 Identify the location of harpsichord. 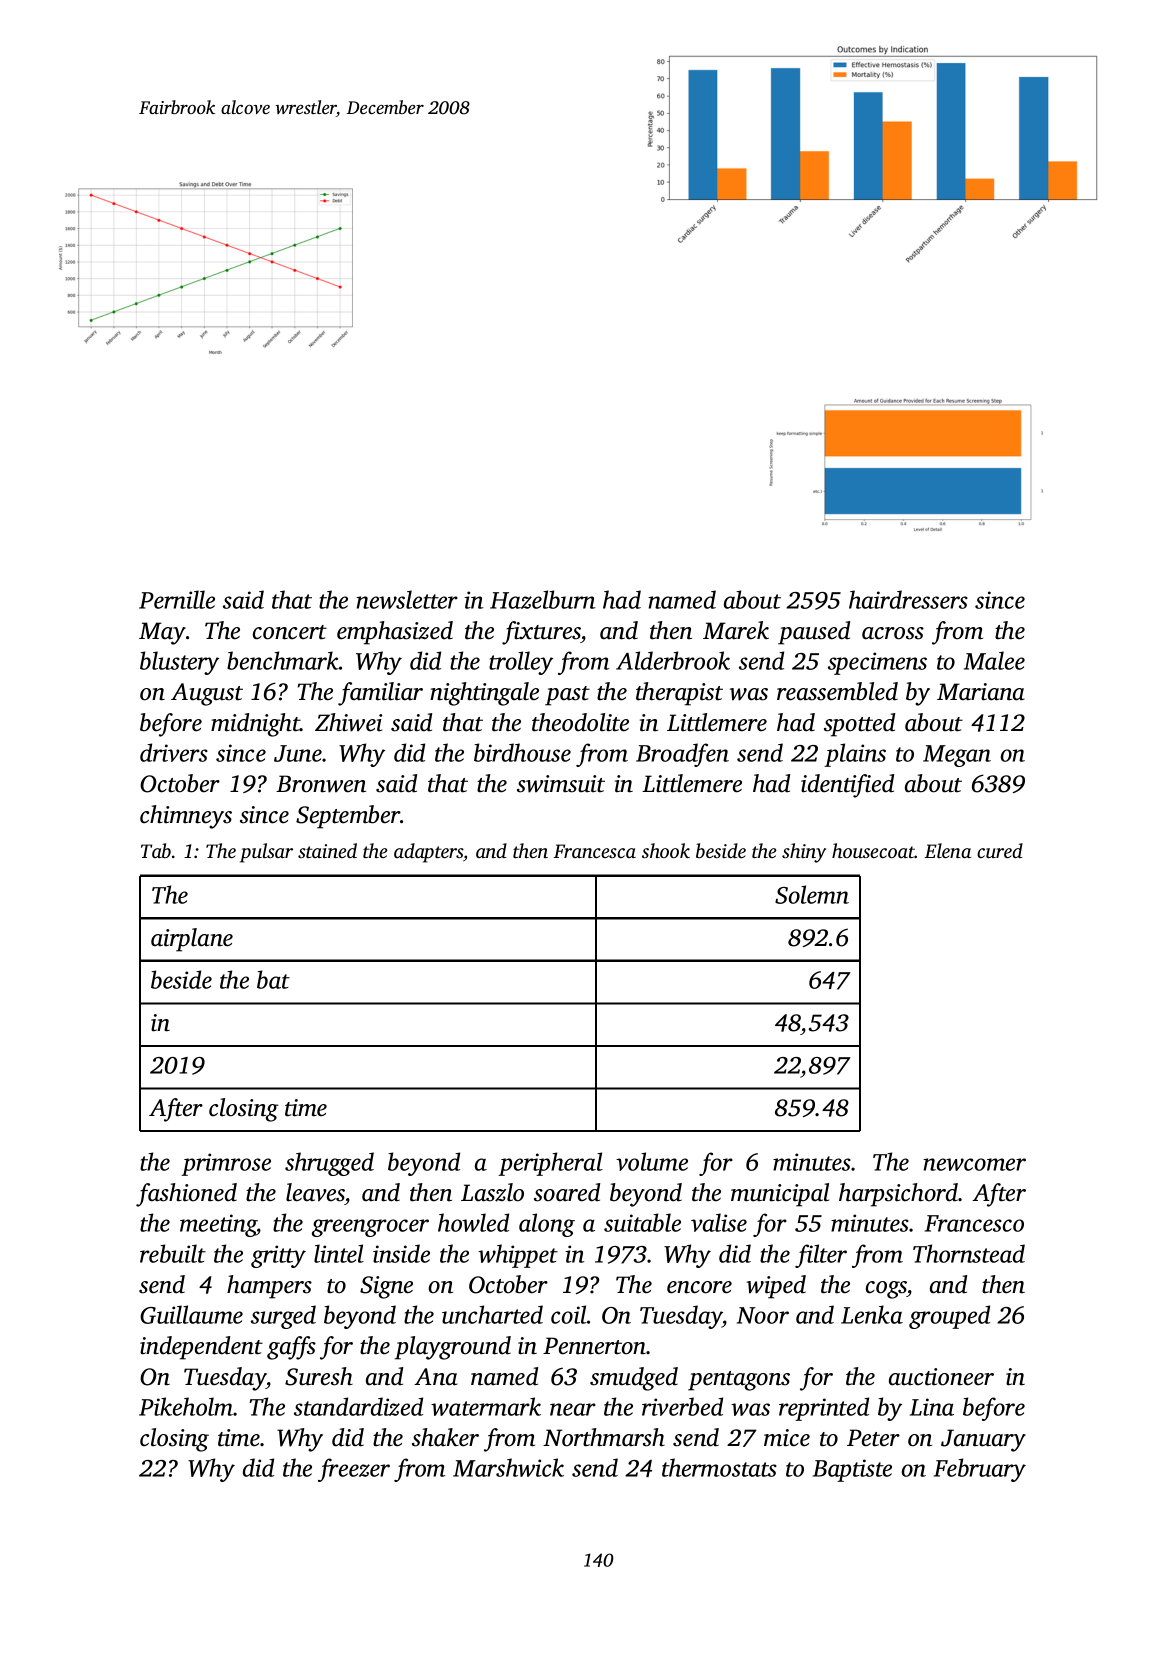
(899, 1195).
